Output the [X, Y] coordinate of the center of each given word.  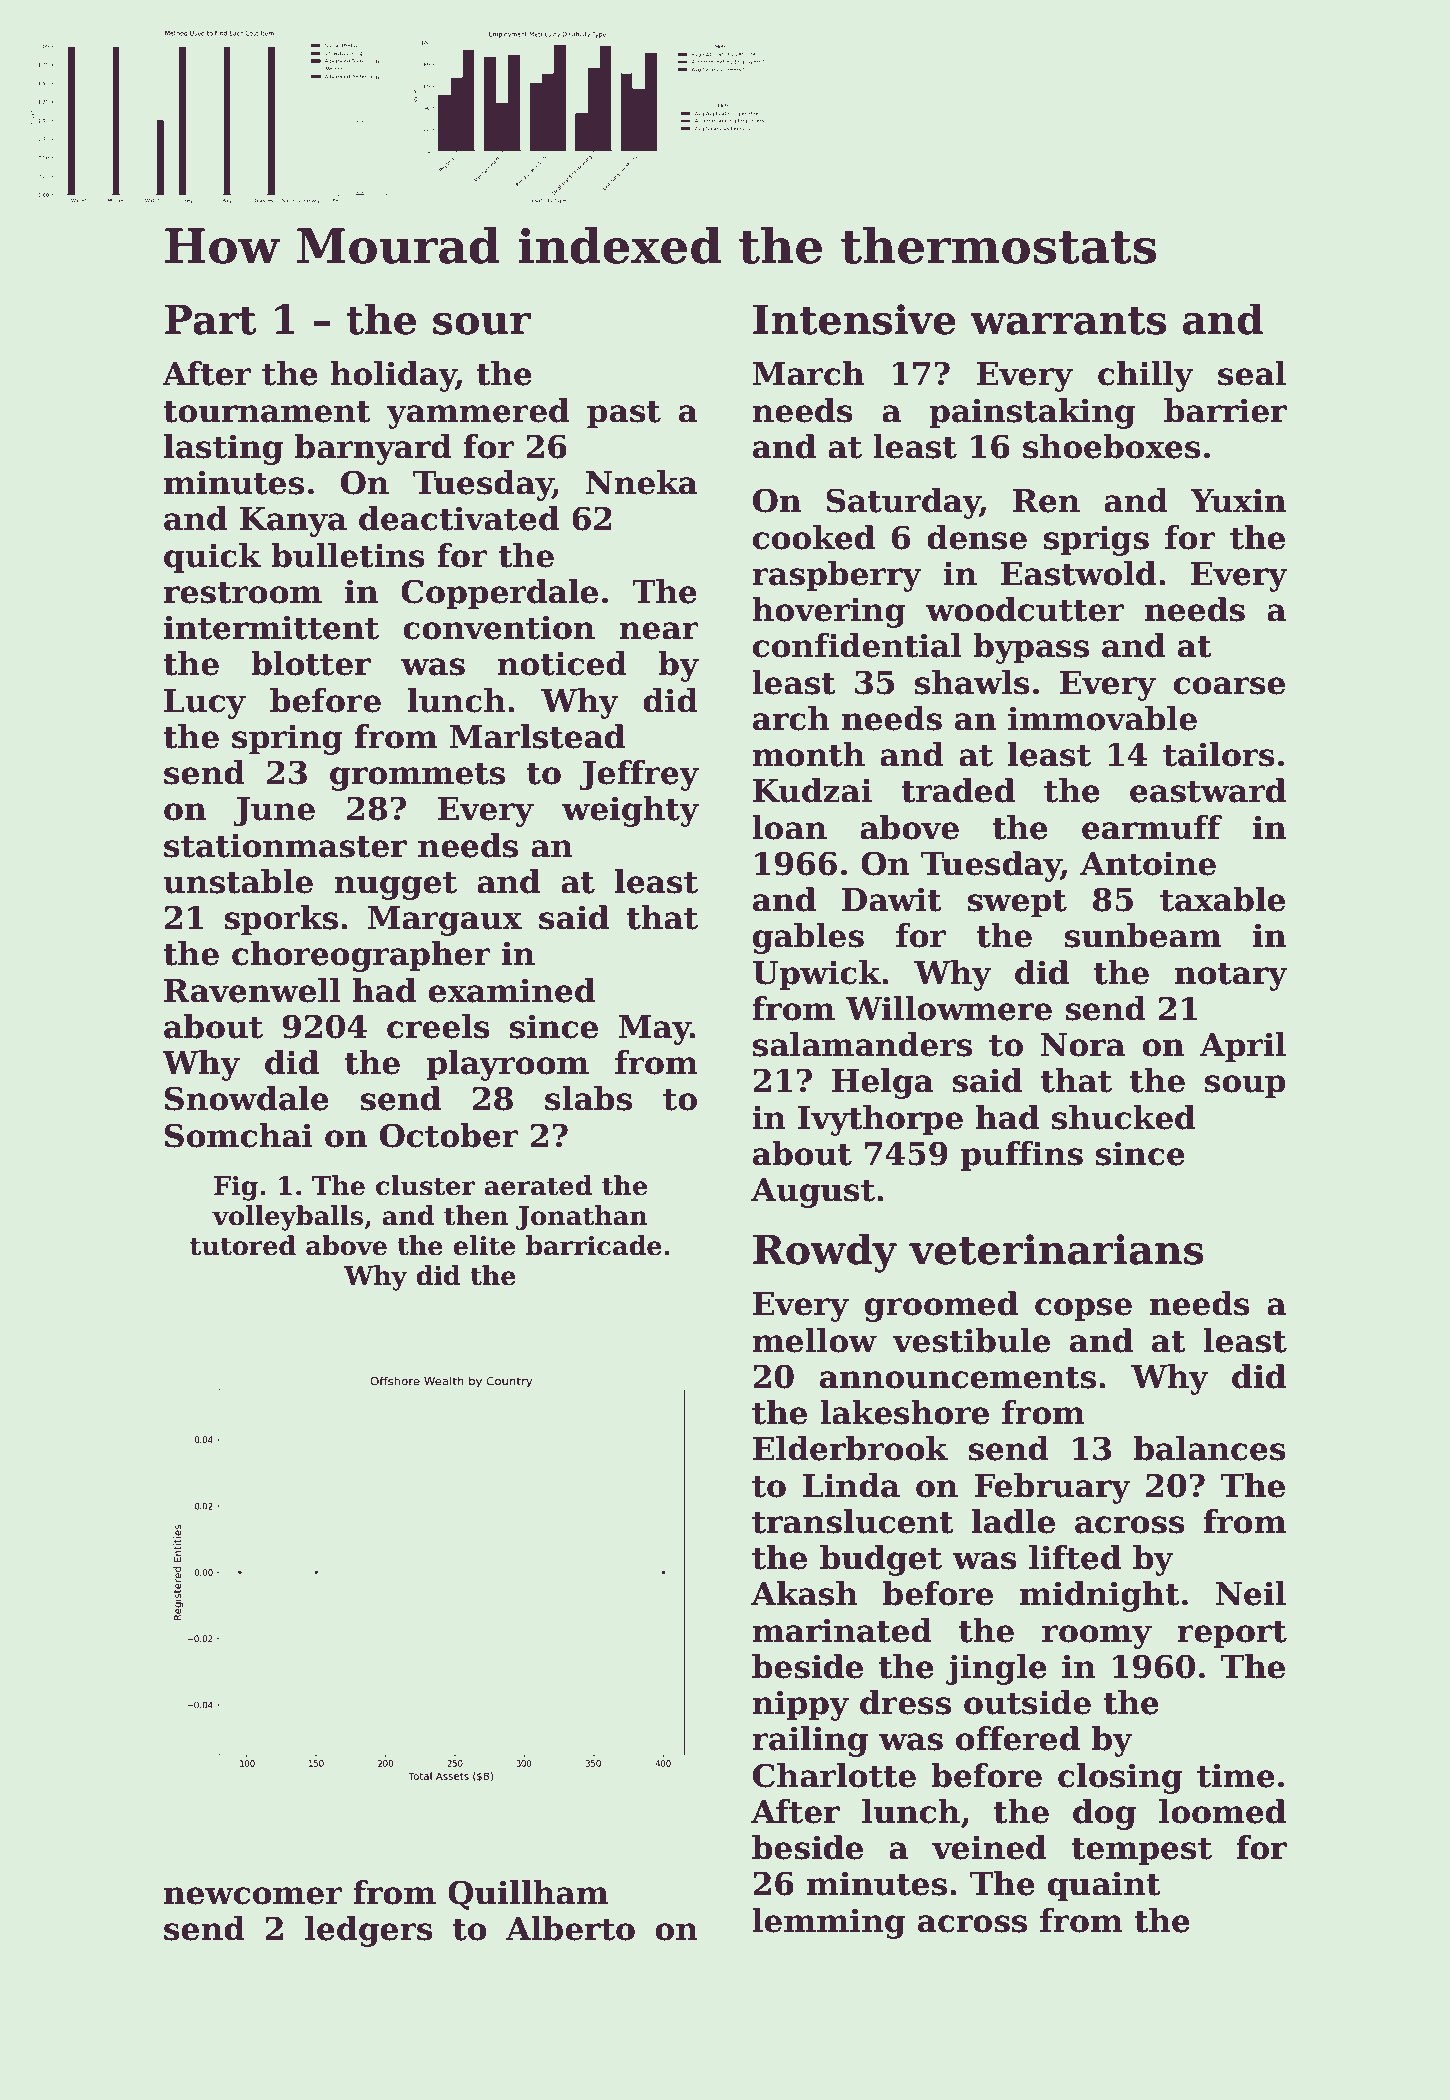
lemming [828, 1923]
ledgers [369, 1931]
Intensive [854, 319]
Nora [1083, 1045]
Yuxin [1238, 500]
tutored [243, 1245]
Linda [851, 1485]
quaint [1104, 1886]
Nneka [642, 482]
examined [512, 990]
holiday [393, 376]
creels [438, 1026]
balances [1210, 1448]
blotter [311, 663]
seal [1252, 373]
